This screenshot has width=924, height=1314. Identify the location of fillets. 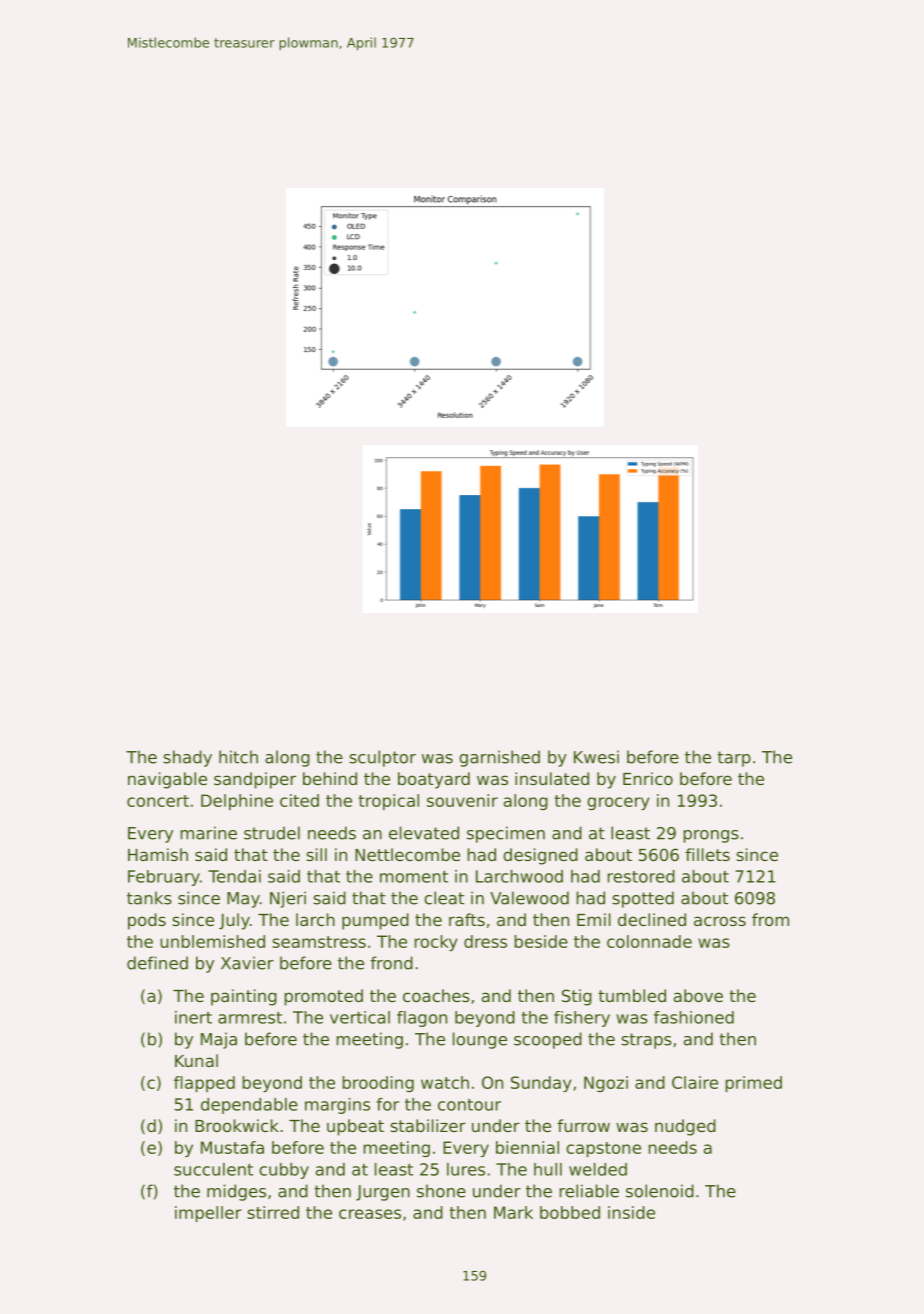
(707, 854).
